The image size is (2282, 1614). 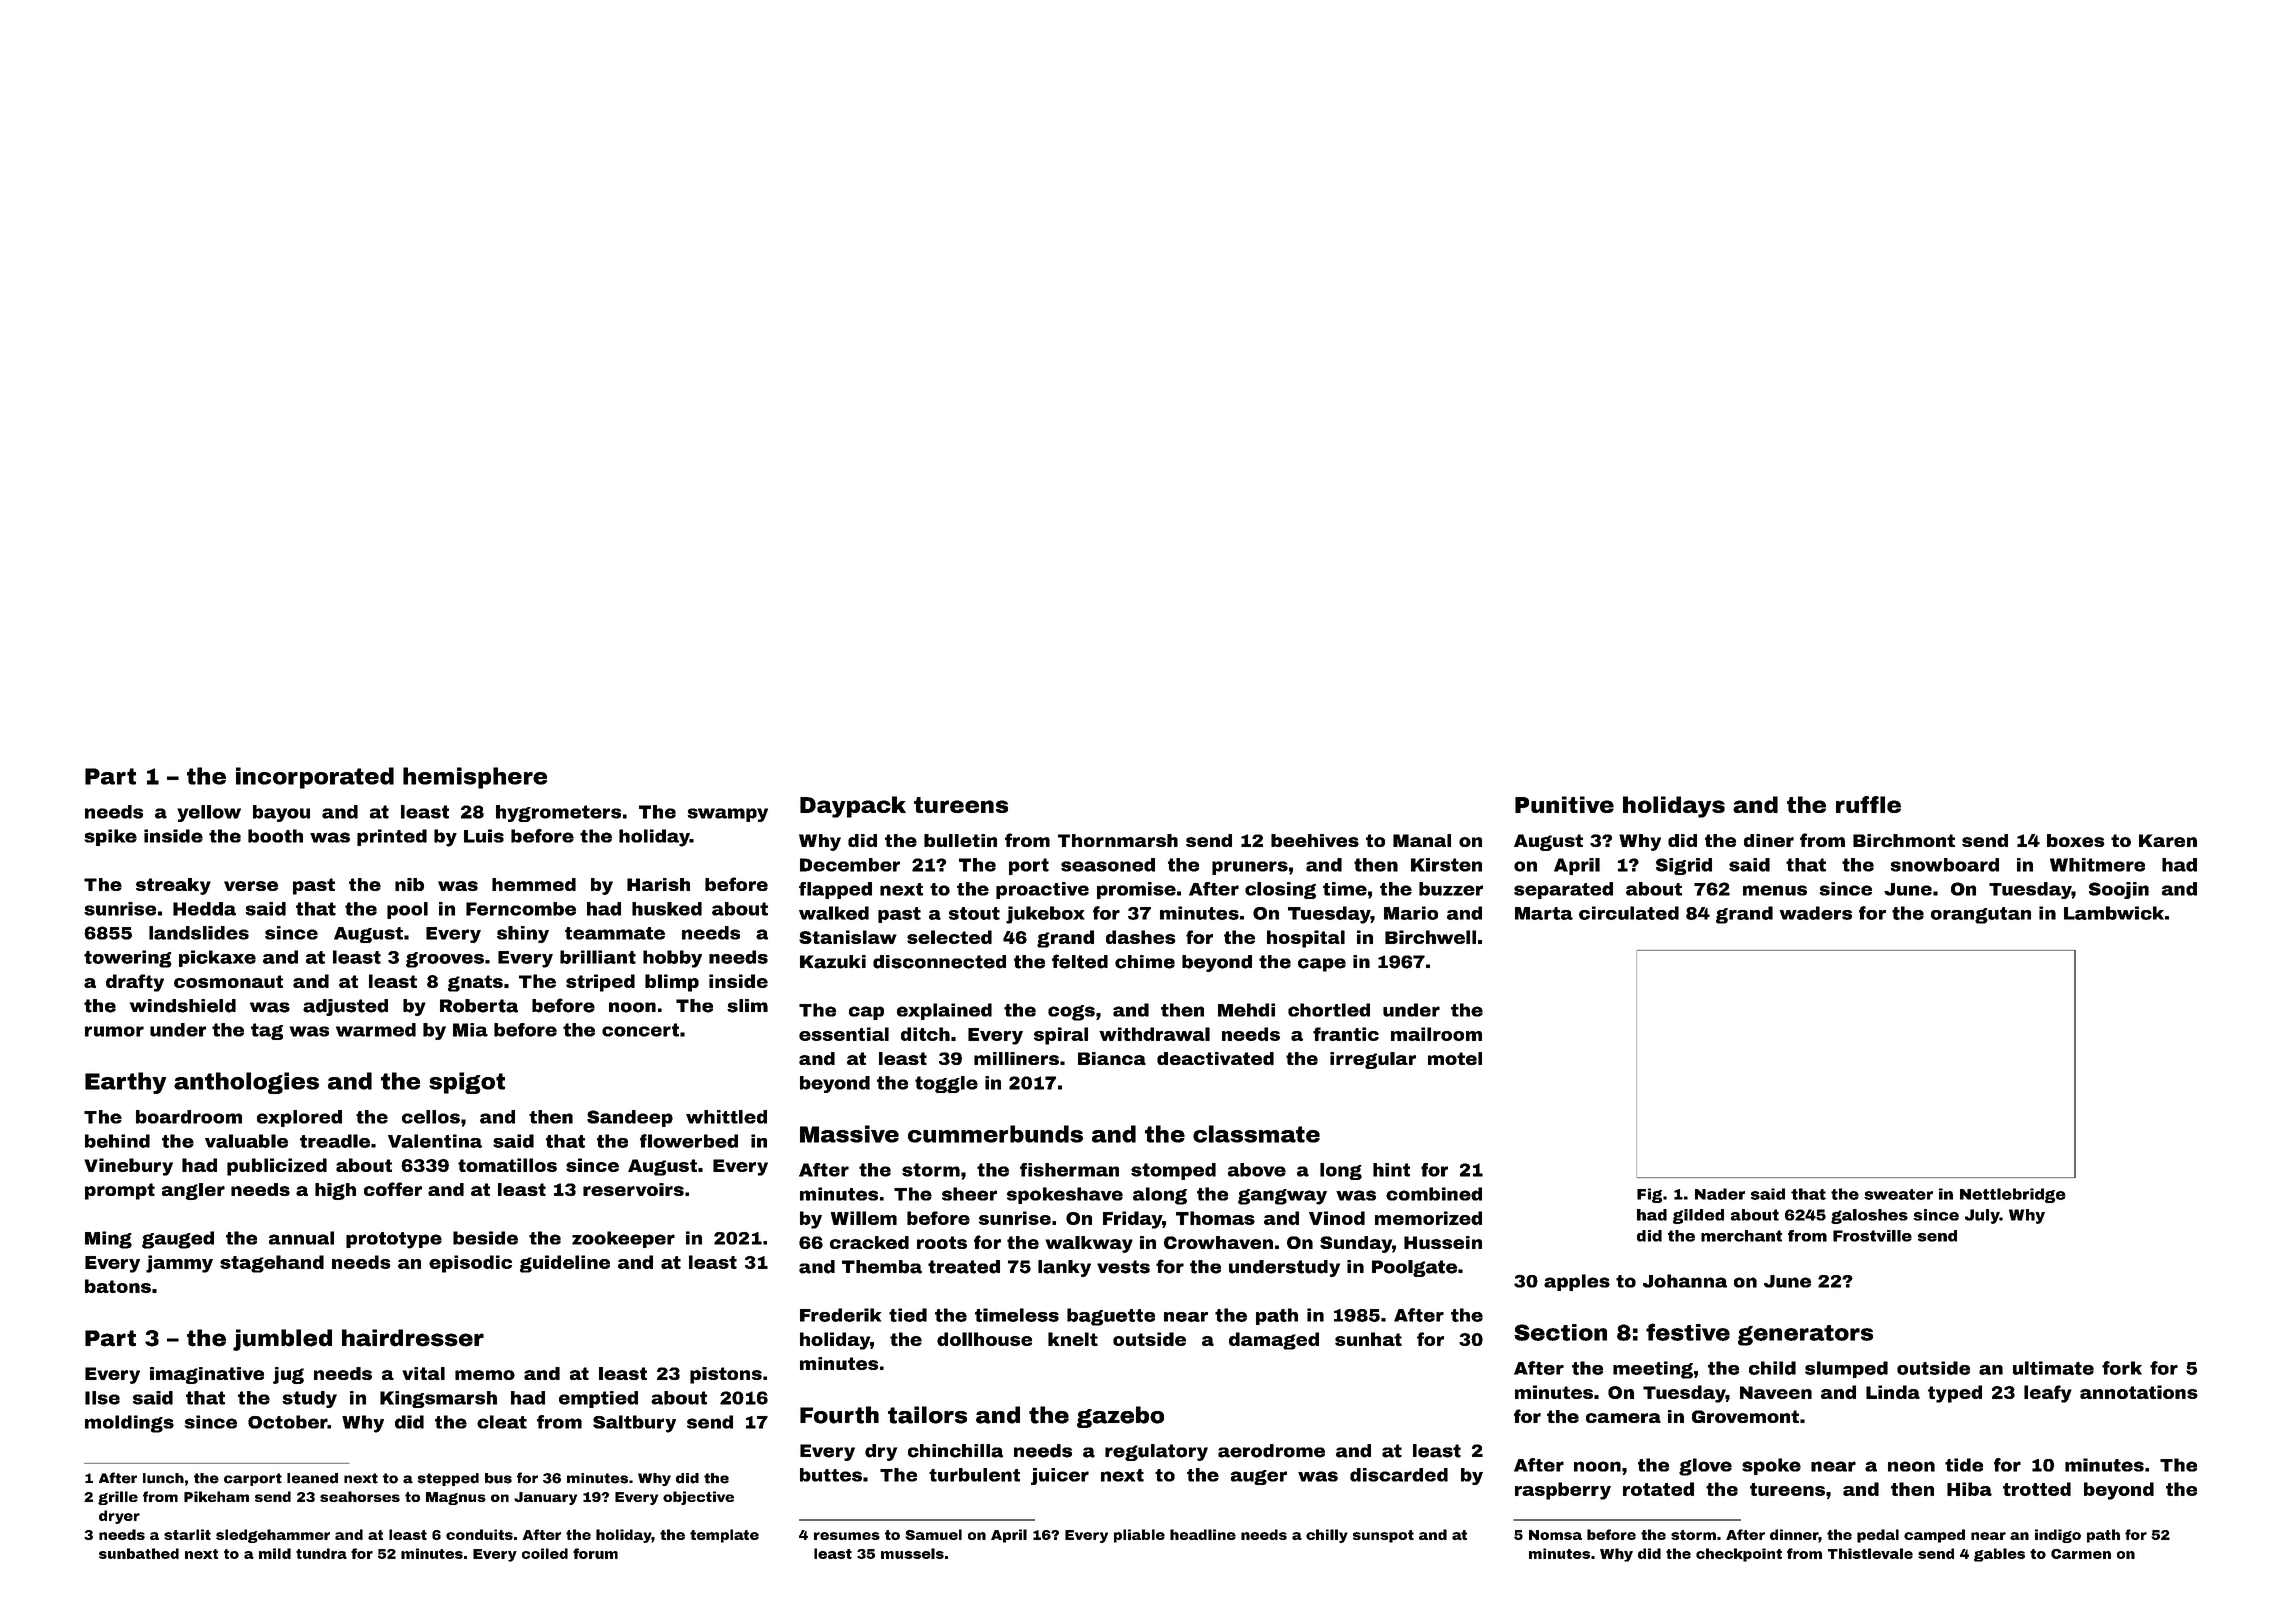 What do you see at coordinates (946, 1084) in the page?
I see `toggle` at bounding box center [946, 1084].
